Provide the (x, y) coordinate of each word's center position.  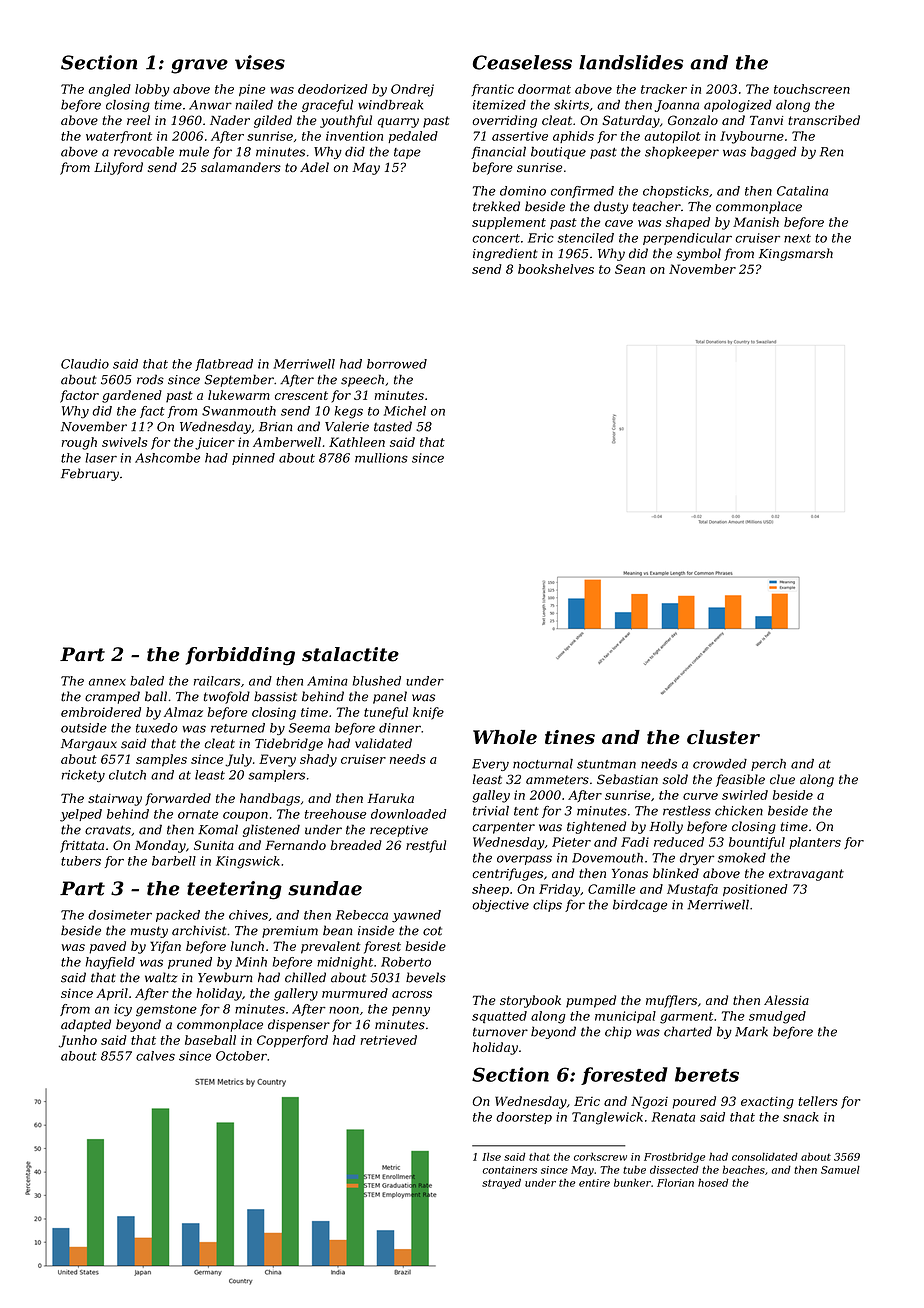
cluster (723, 737)
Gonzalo (693, 120)
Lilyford (118, 168)
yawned (416, 916)
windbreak (390, 105)
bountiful (757, 843)
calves (155, 1056)
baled (147, 681)
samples (161, 760)
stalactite (350, 654)
